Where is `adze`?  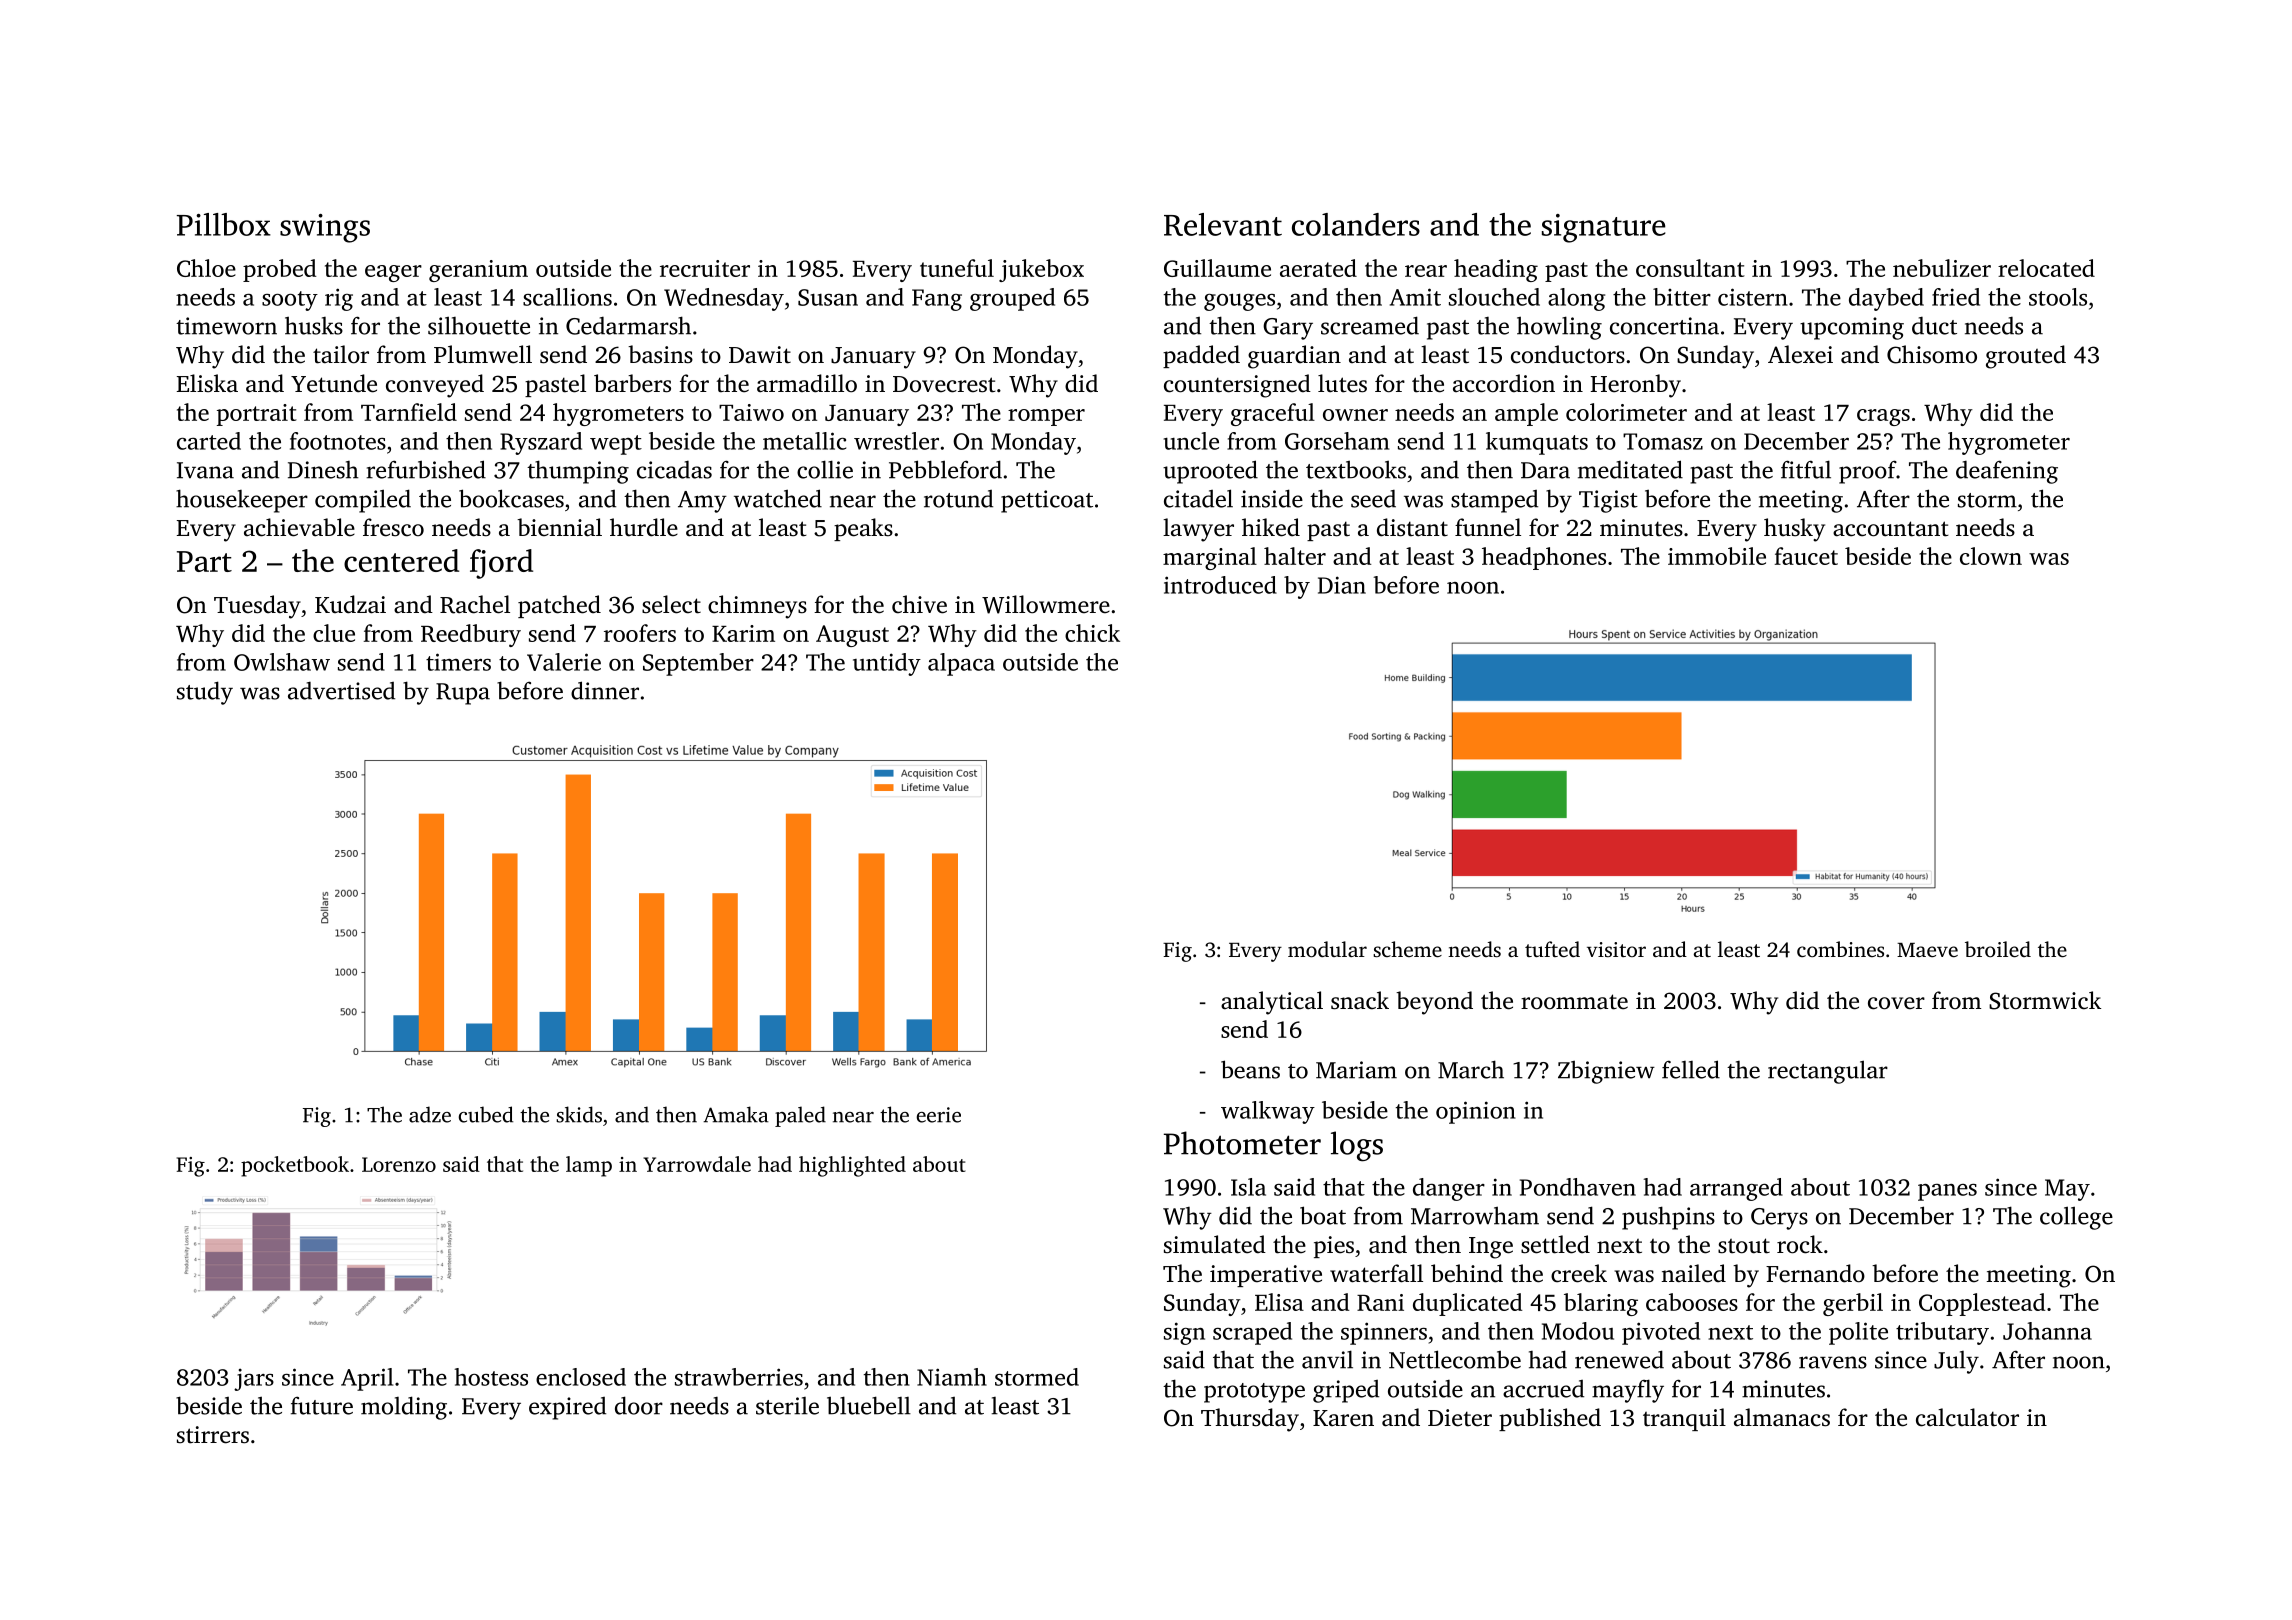
adze is located at coordinates (430, 1114).
